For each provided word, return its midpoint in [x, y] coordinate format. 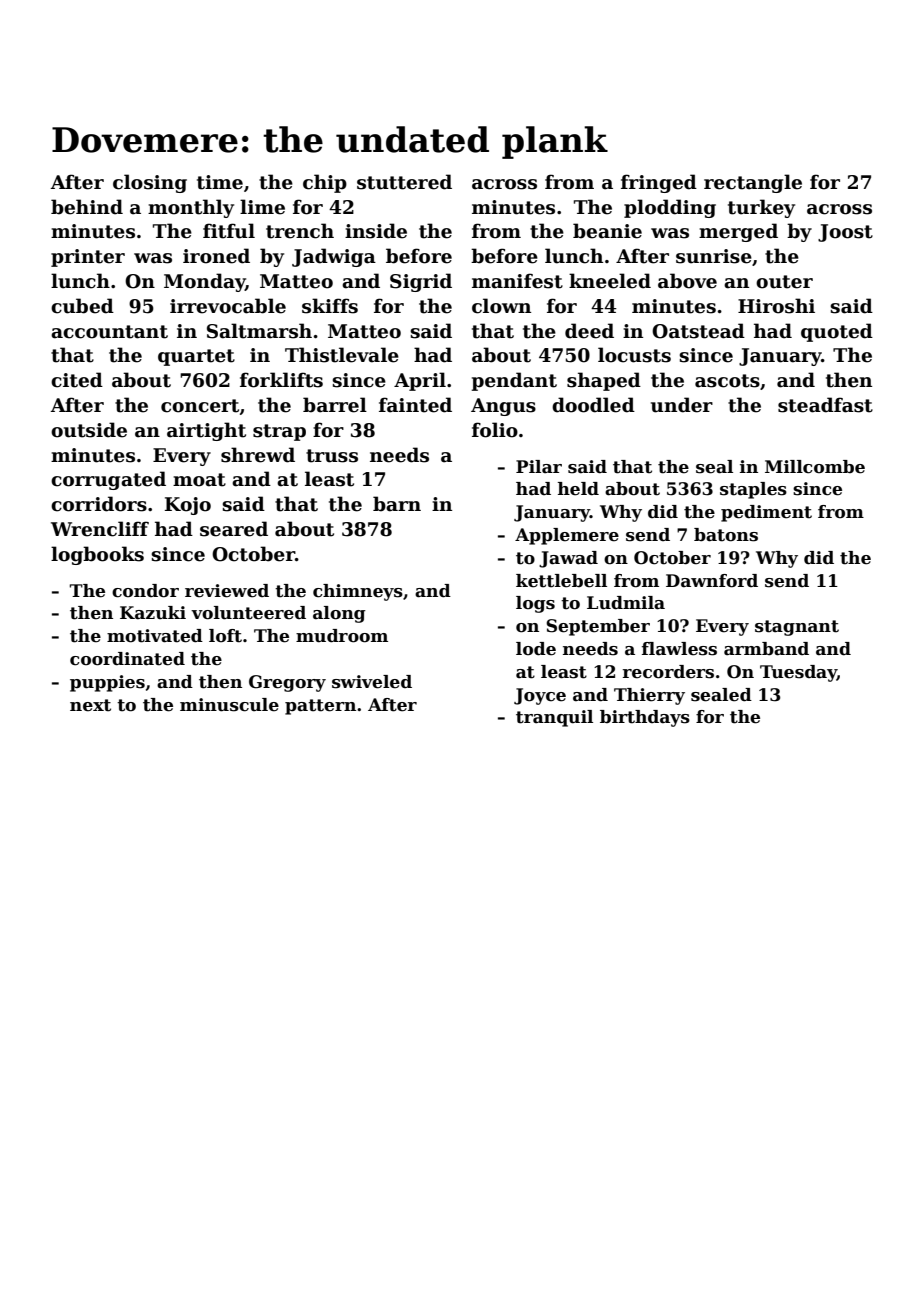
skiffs [330, 306]
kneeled [610, 281]
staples [753, 490]
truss [332, 456]
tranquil [554, 718]
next [90, 705]
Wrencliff [100, 529]
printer [88, 258]
